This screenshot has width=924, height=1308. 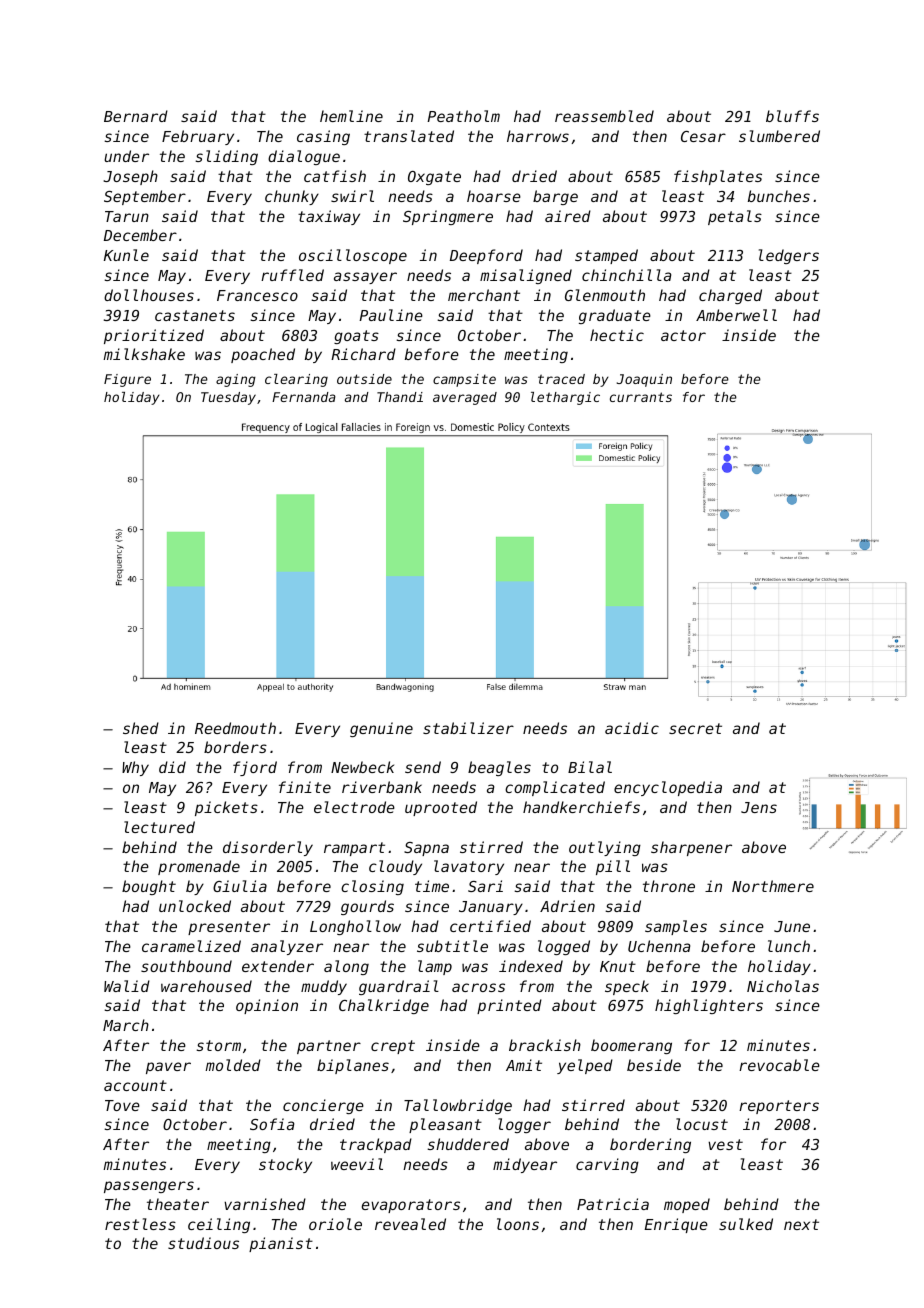 I want to click on Peatholm, so click(x=463, y=116).
